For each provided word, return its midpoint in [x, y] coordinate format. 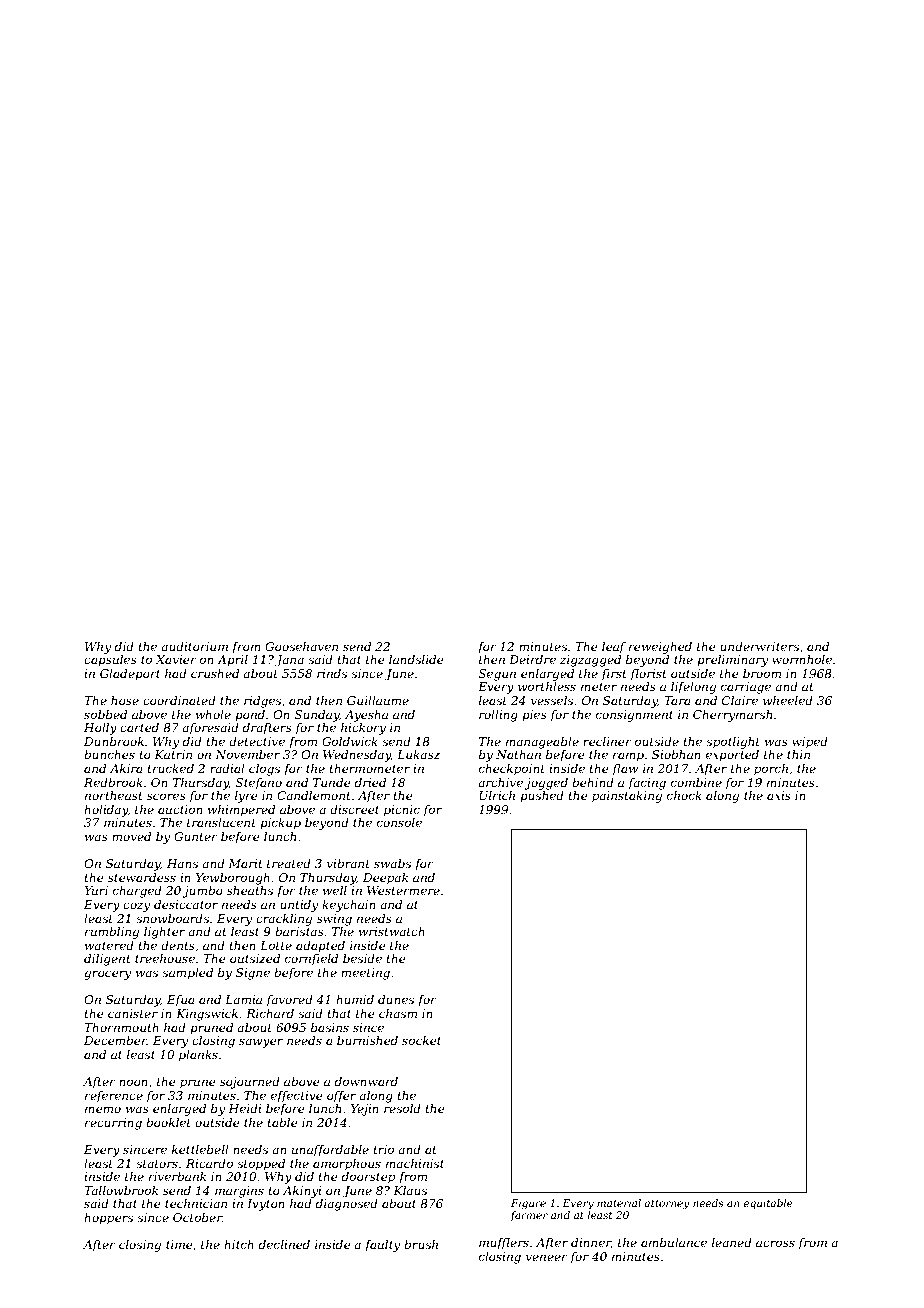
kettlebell [200, 1149]
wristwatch [392, 931]
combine [696, 782]
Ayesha [366, 716]
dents [178, 945]
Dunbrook [114, 741]
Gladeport [130, 675]
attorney [667, 1205]
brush [421, 1244]
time [179, 1244]
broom [762, 673]
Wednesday [357, 756]
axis [779, 795]
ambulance [674, 1242]
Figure [528, 1204]
